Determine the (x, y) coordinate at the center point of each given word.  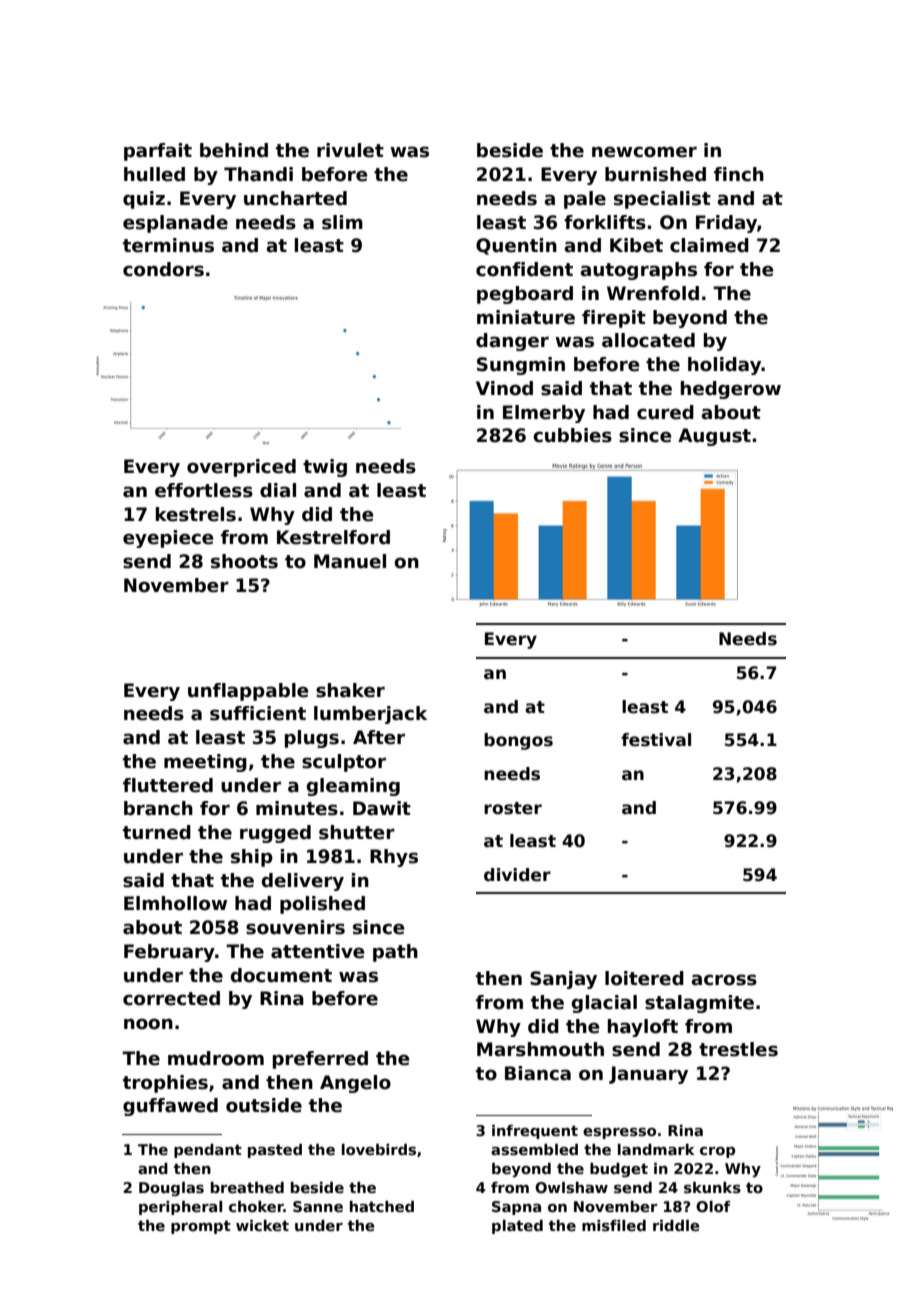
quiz (144, 200)
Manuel (350, 561)
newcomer (644, 152)
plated (517, 1227)
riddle (676, 1225)
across (724, 980)
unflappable (248, 692)
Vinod (504, 388)
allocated (648, 340)
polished (322, 905)
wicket (262, 1225)
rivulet (350, 150)
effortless (204, 490)
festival (656, 740)
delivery (303, 882)
